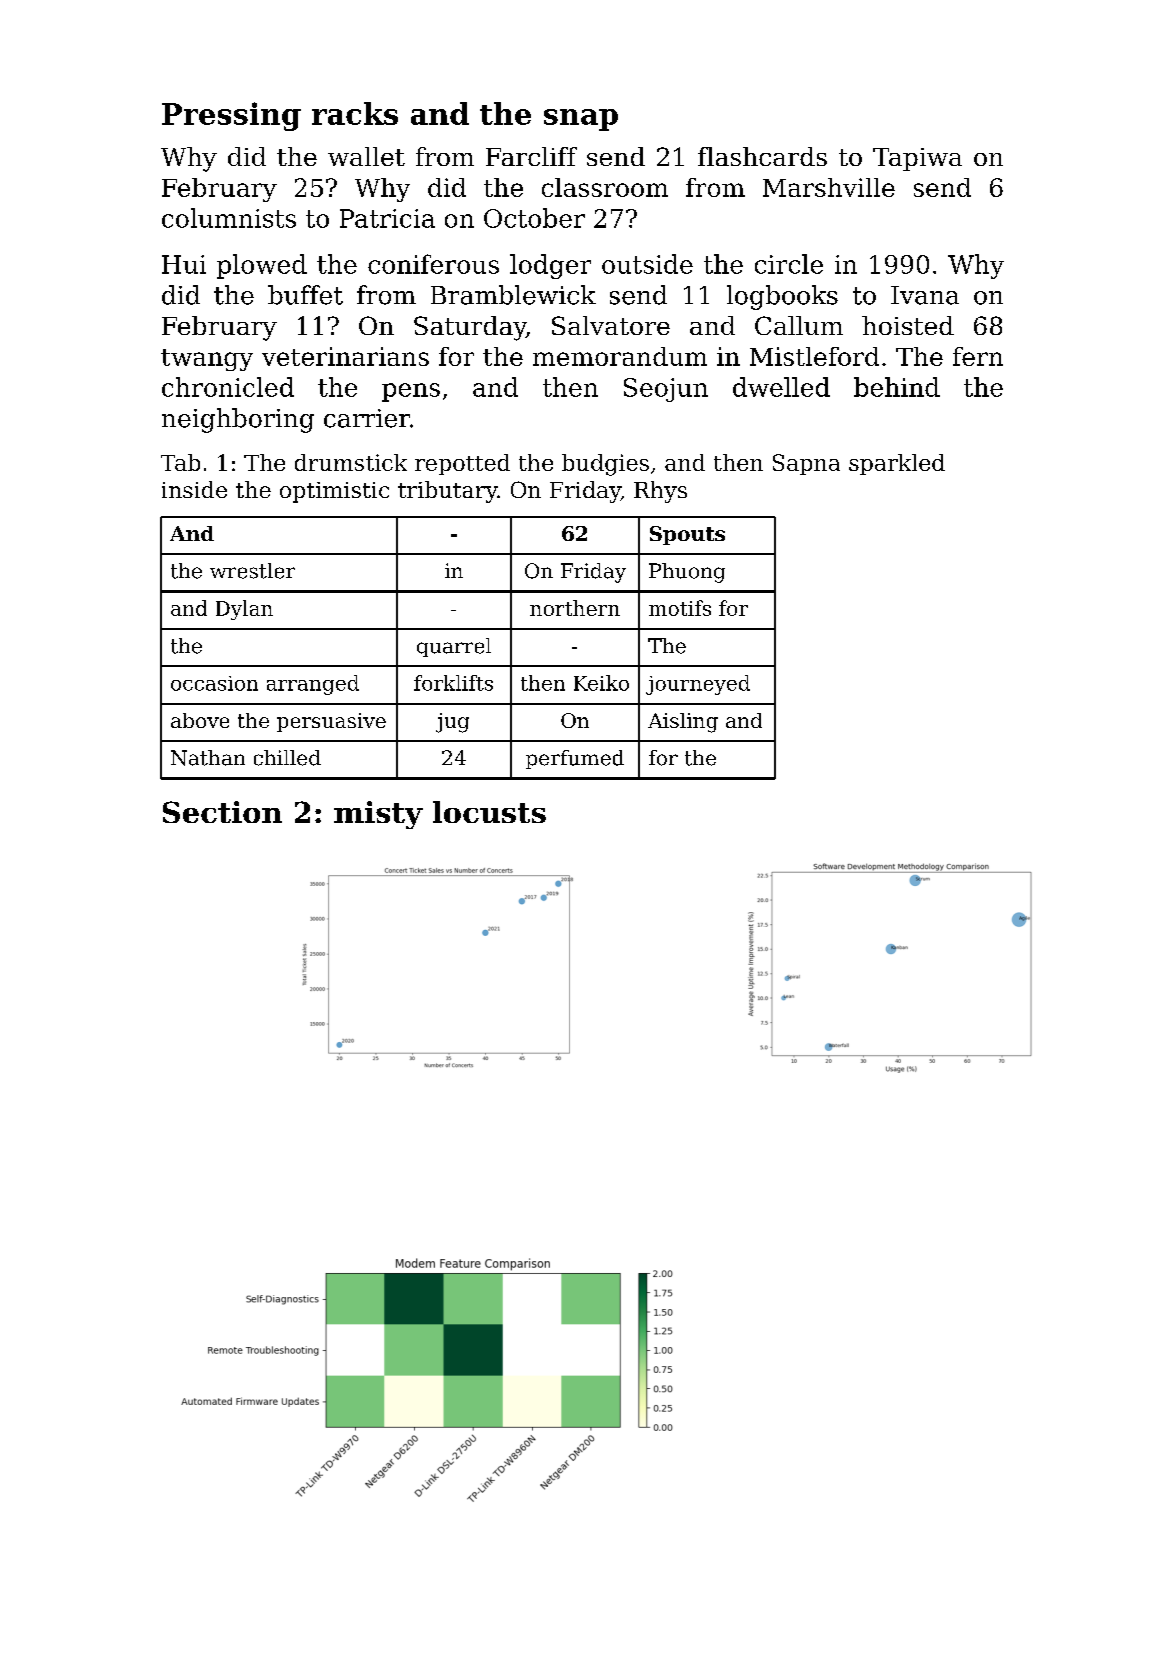 The height and width of the screenshot is (1654, 1165). I want to click on northern, so click(575, 608).
